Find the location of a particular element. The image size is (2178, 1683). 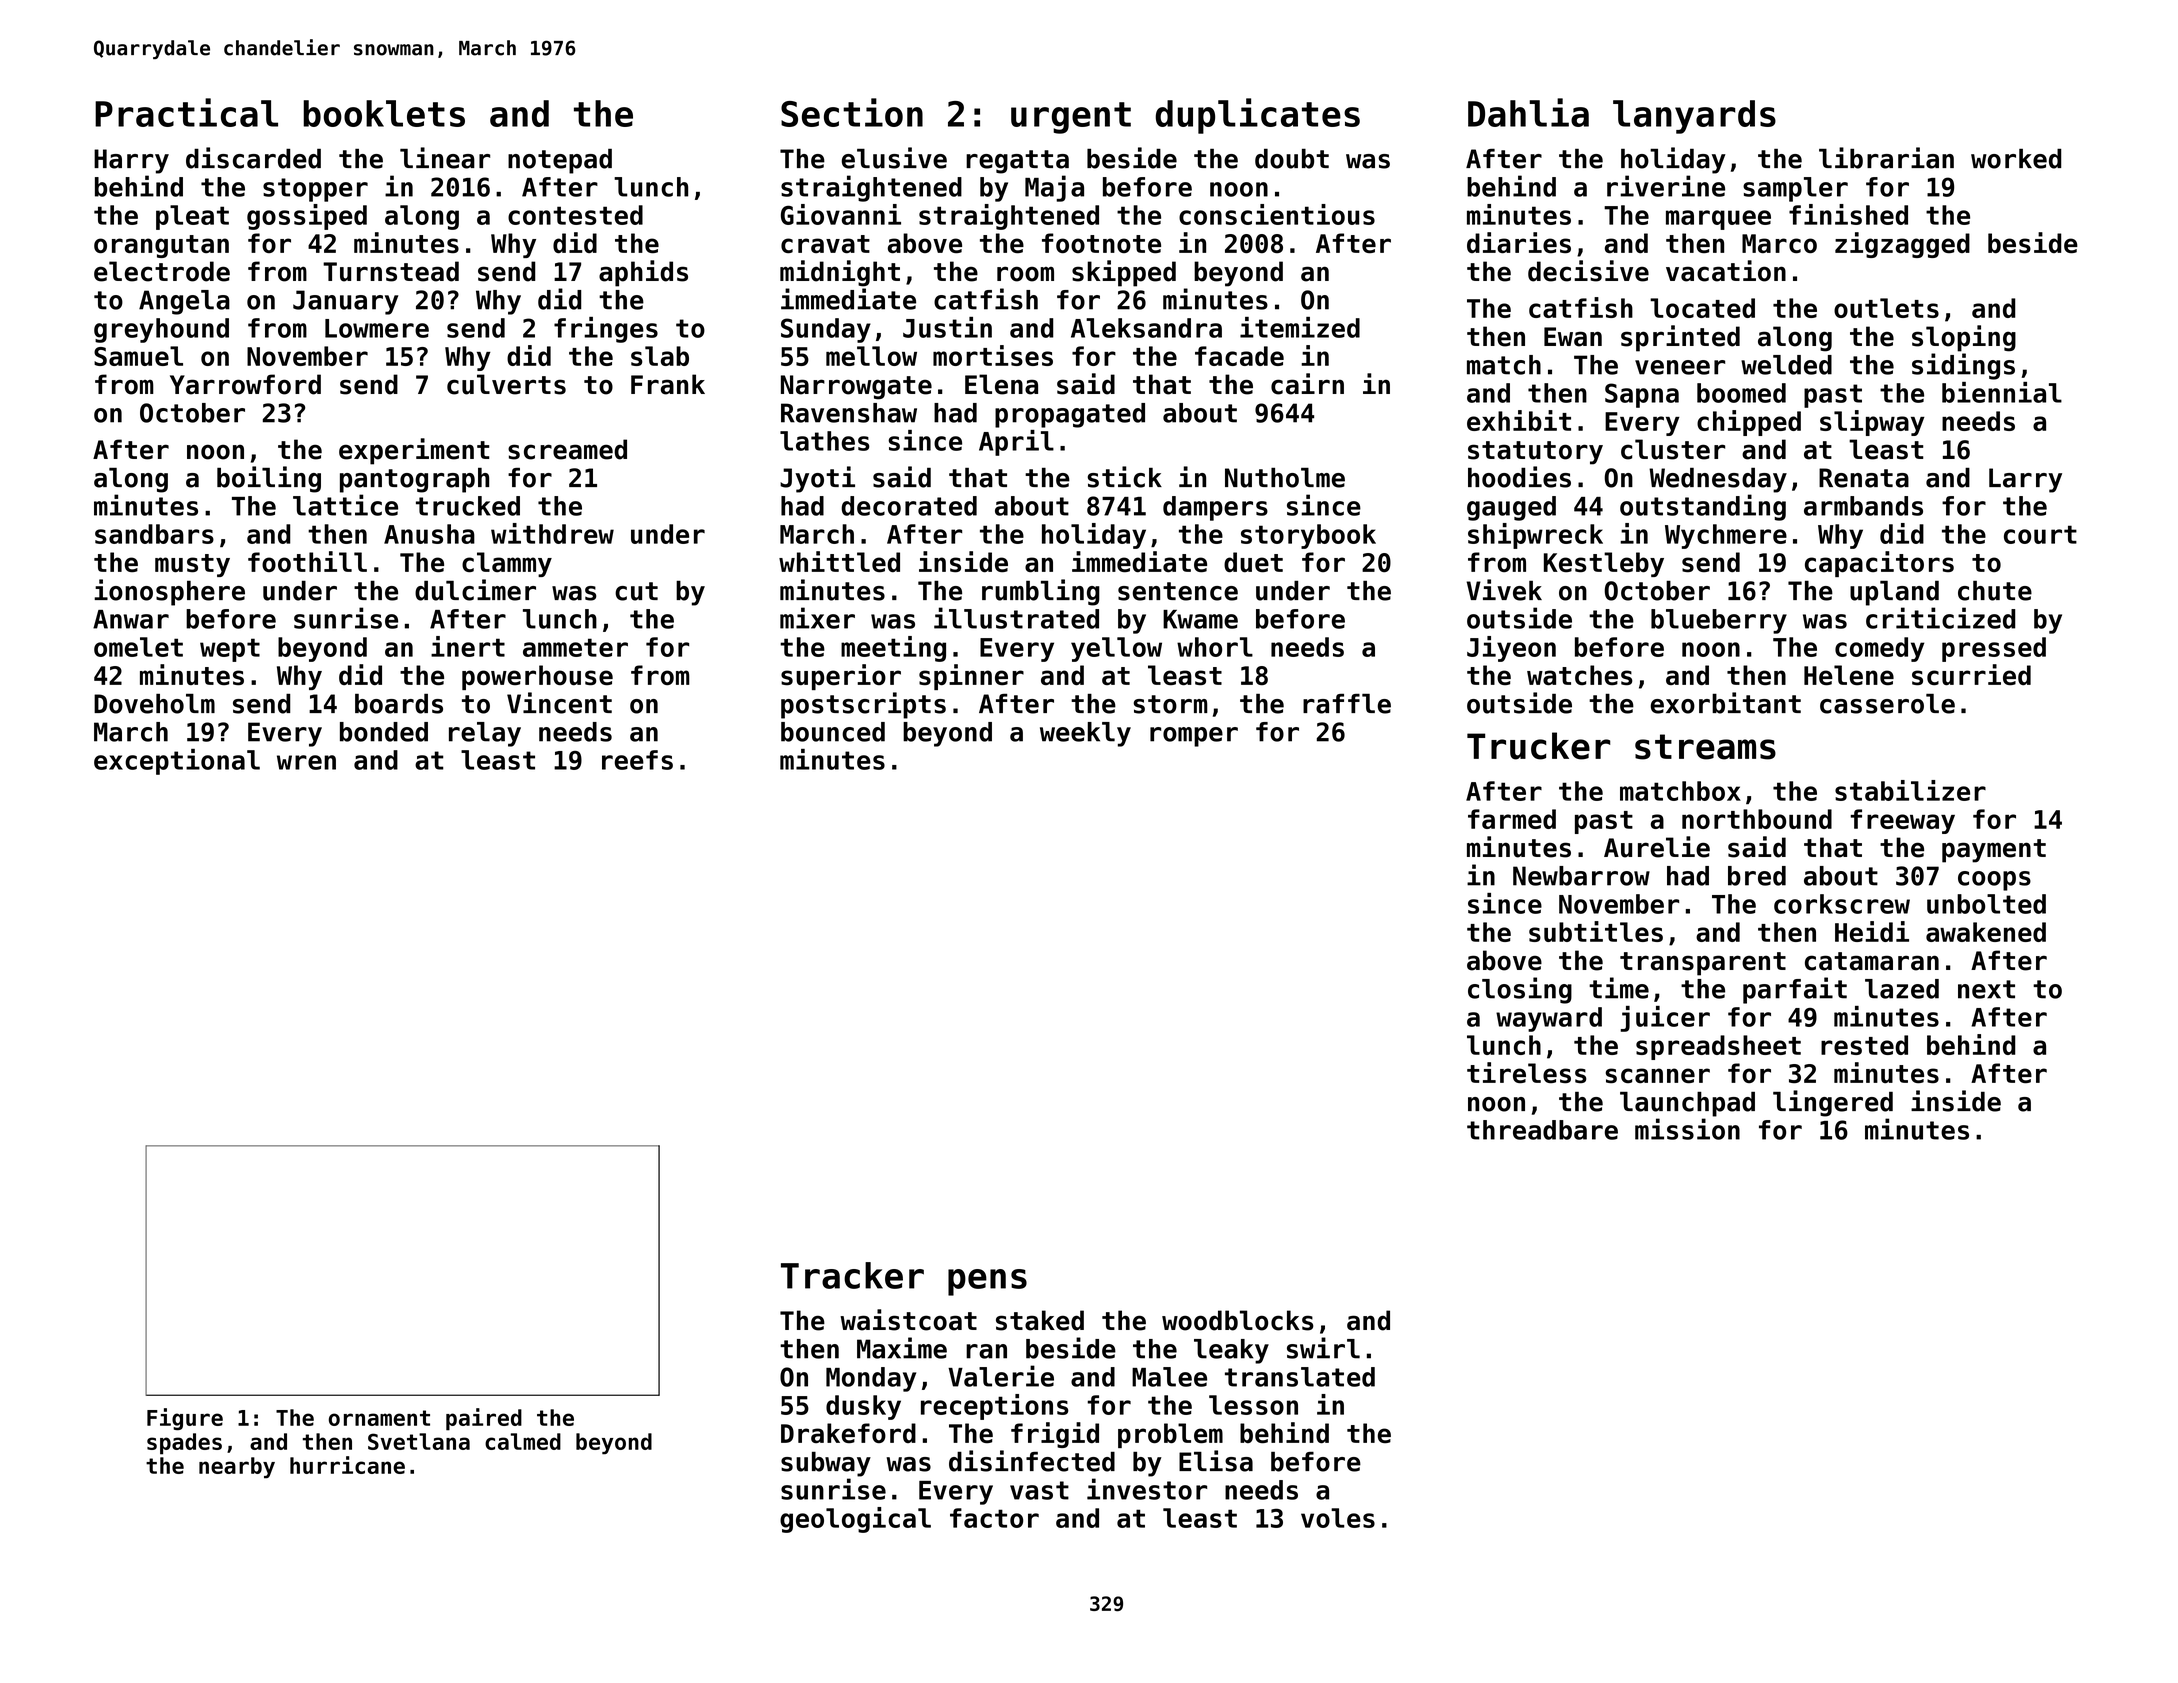

rested is located at coordinates (1864, 1045).
